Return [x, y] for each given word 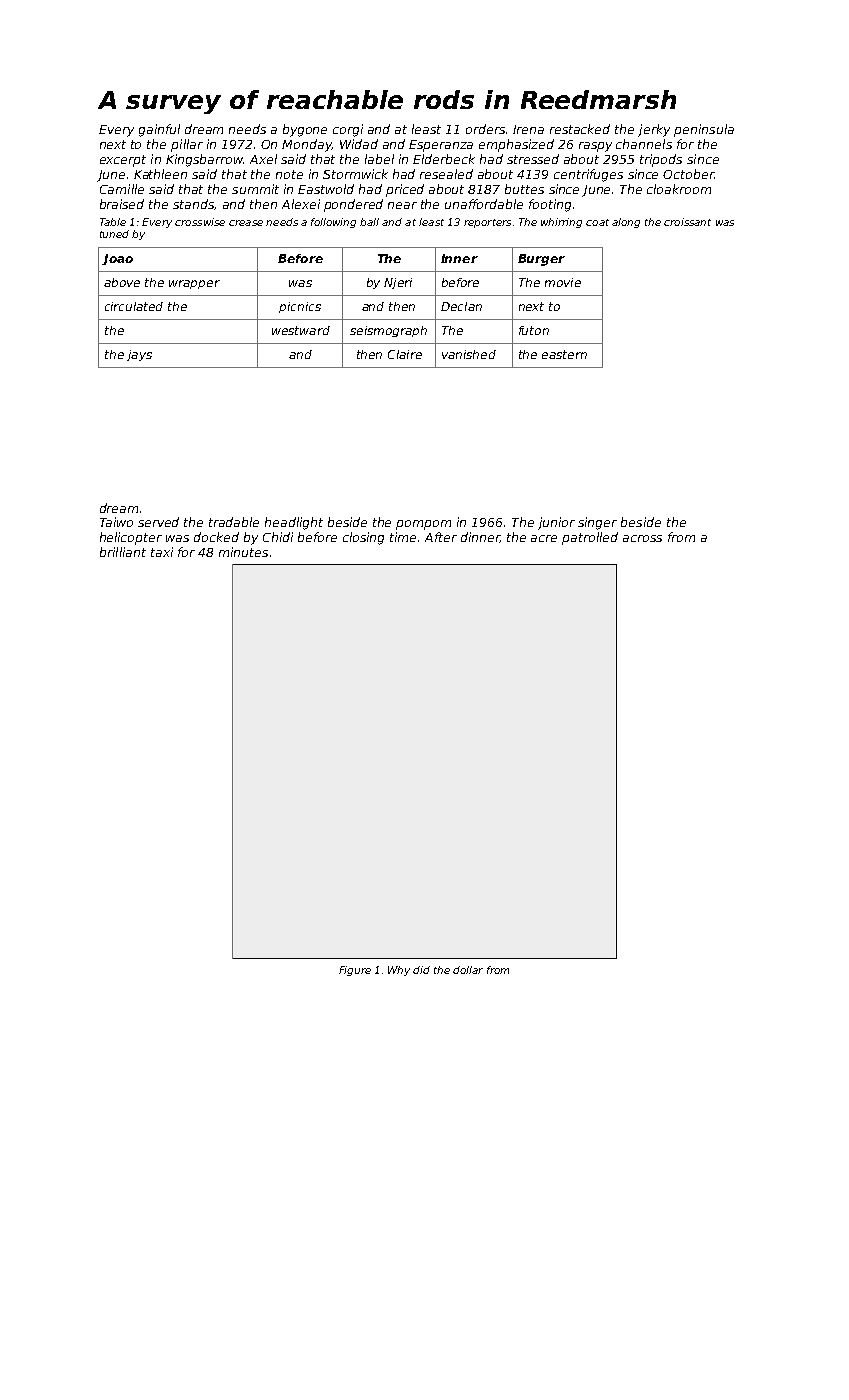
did [421, 970]
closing [363, 538]
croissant [687, 222]
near [402, 205]
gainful [159, 130]
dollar [468, 970]
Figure [355, 971]
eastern [564, 354]
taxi [162, 552]
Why [399, 971]
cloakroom [679, 189]
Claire [405, 354]
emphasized [516, 145]
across [642, 538]
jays [139, 355]
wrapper [194, 284]
